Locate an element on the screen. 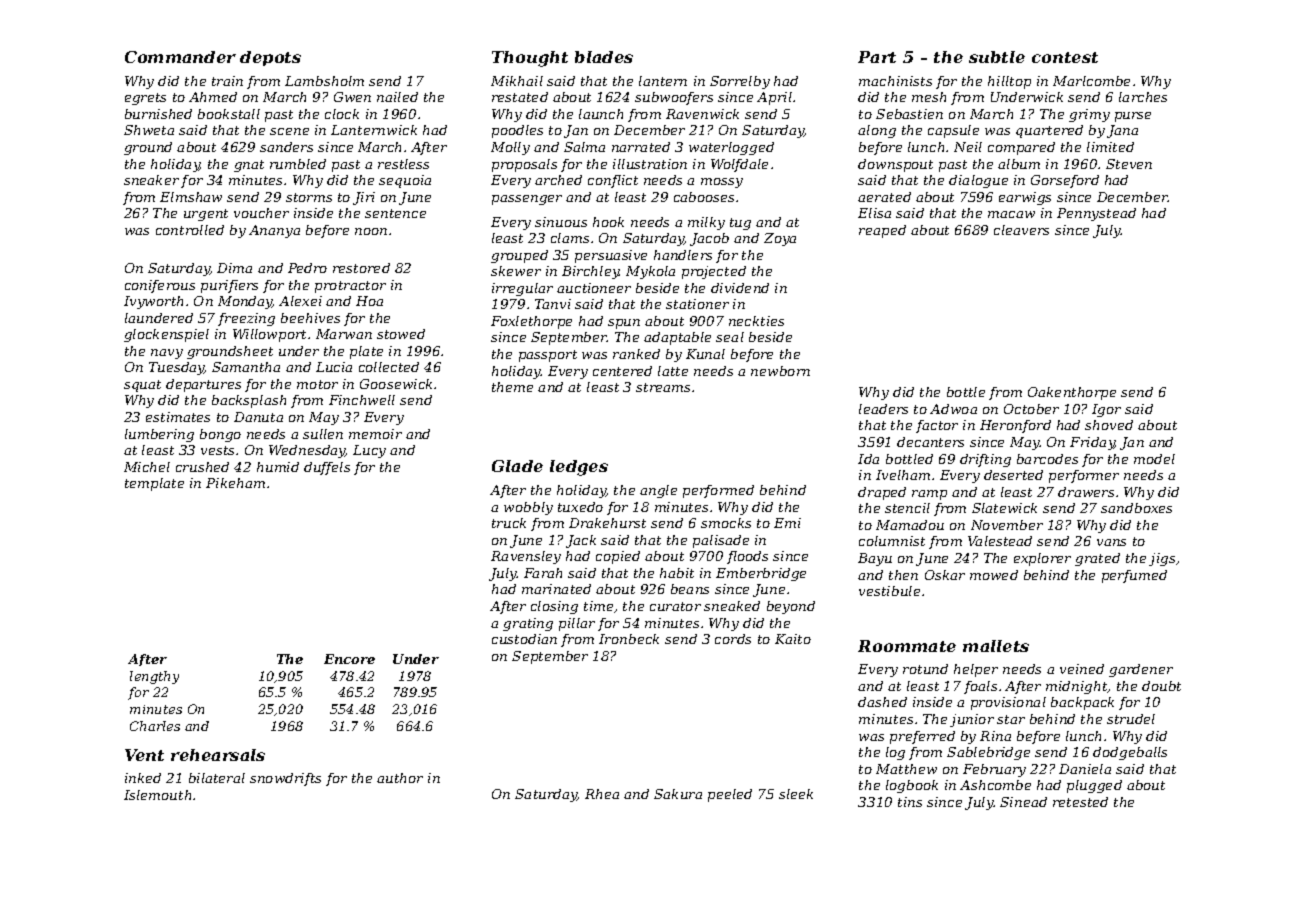  bookstall is located at coordinates (229, 114).
